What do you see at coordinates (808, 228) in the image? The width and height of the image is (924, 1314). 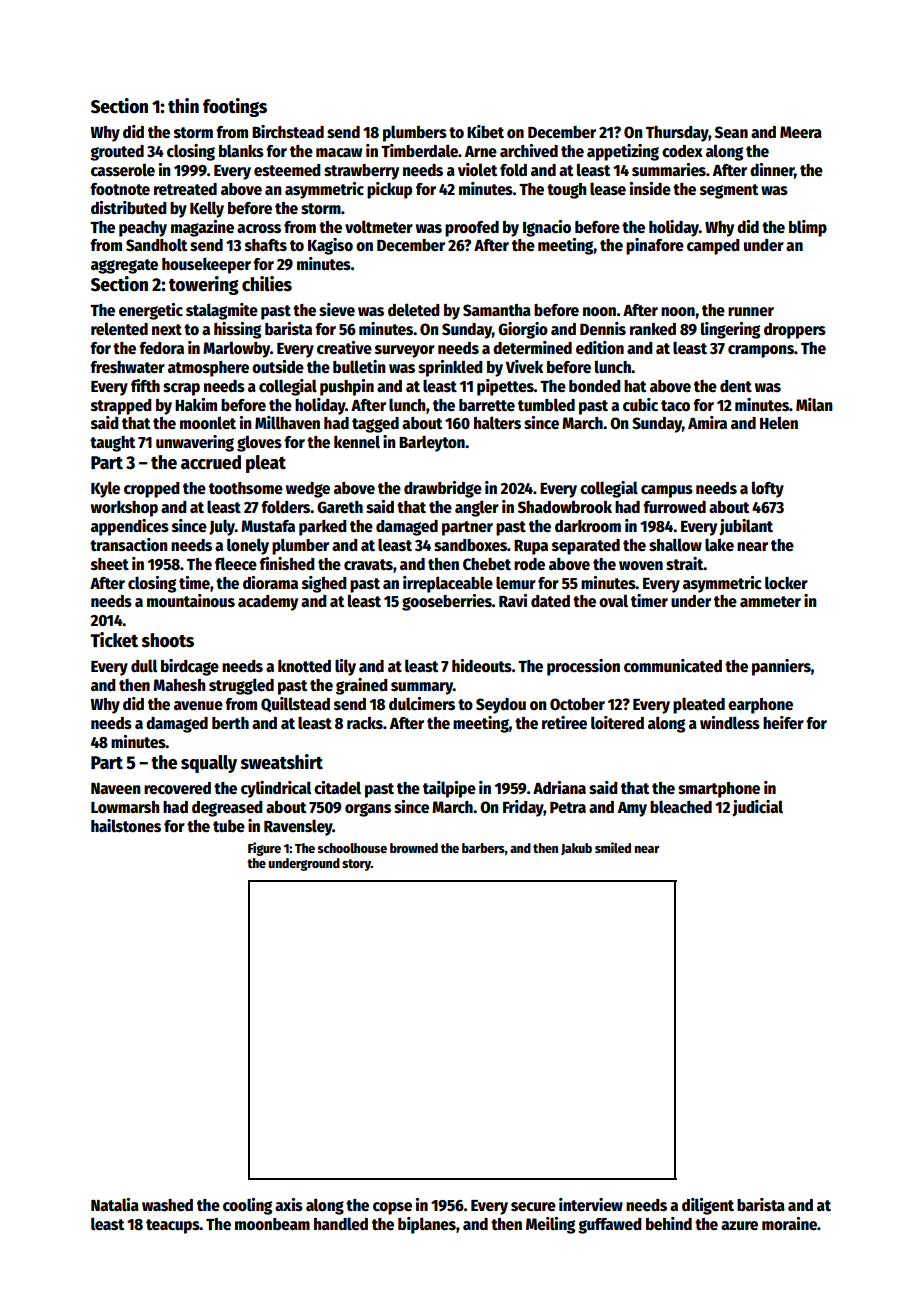 I see `blimp` at bounding box center [808, 228].
